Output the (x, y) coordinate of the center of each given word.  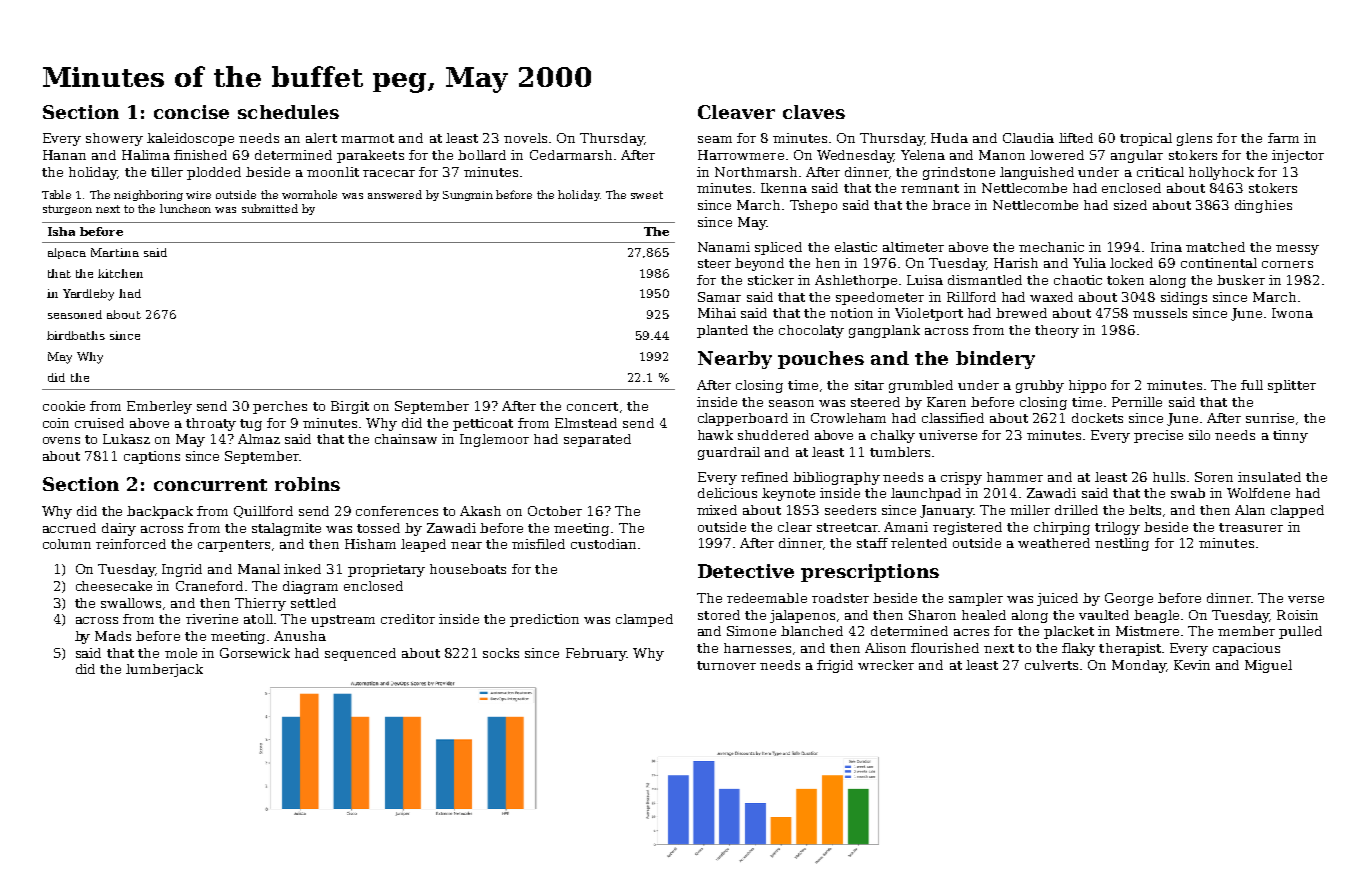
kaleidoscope (190, 139)
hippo (1087, 386)
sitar (869, 385)
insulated (1269, 477)
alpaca (67, 253)
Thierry (260, 604)
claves (814, 112)
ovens (61, 440)
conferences (397, 511)
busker (1241, 280)
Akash (480, 511)
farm (1283, 138)
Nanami (724, 247)
